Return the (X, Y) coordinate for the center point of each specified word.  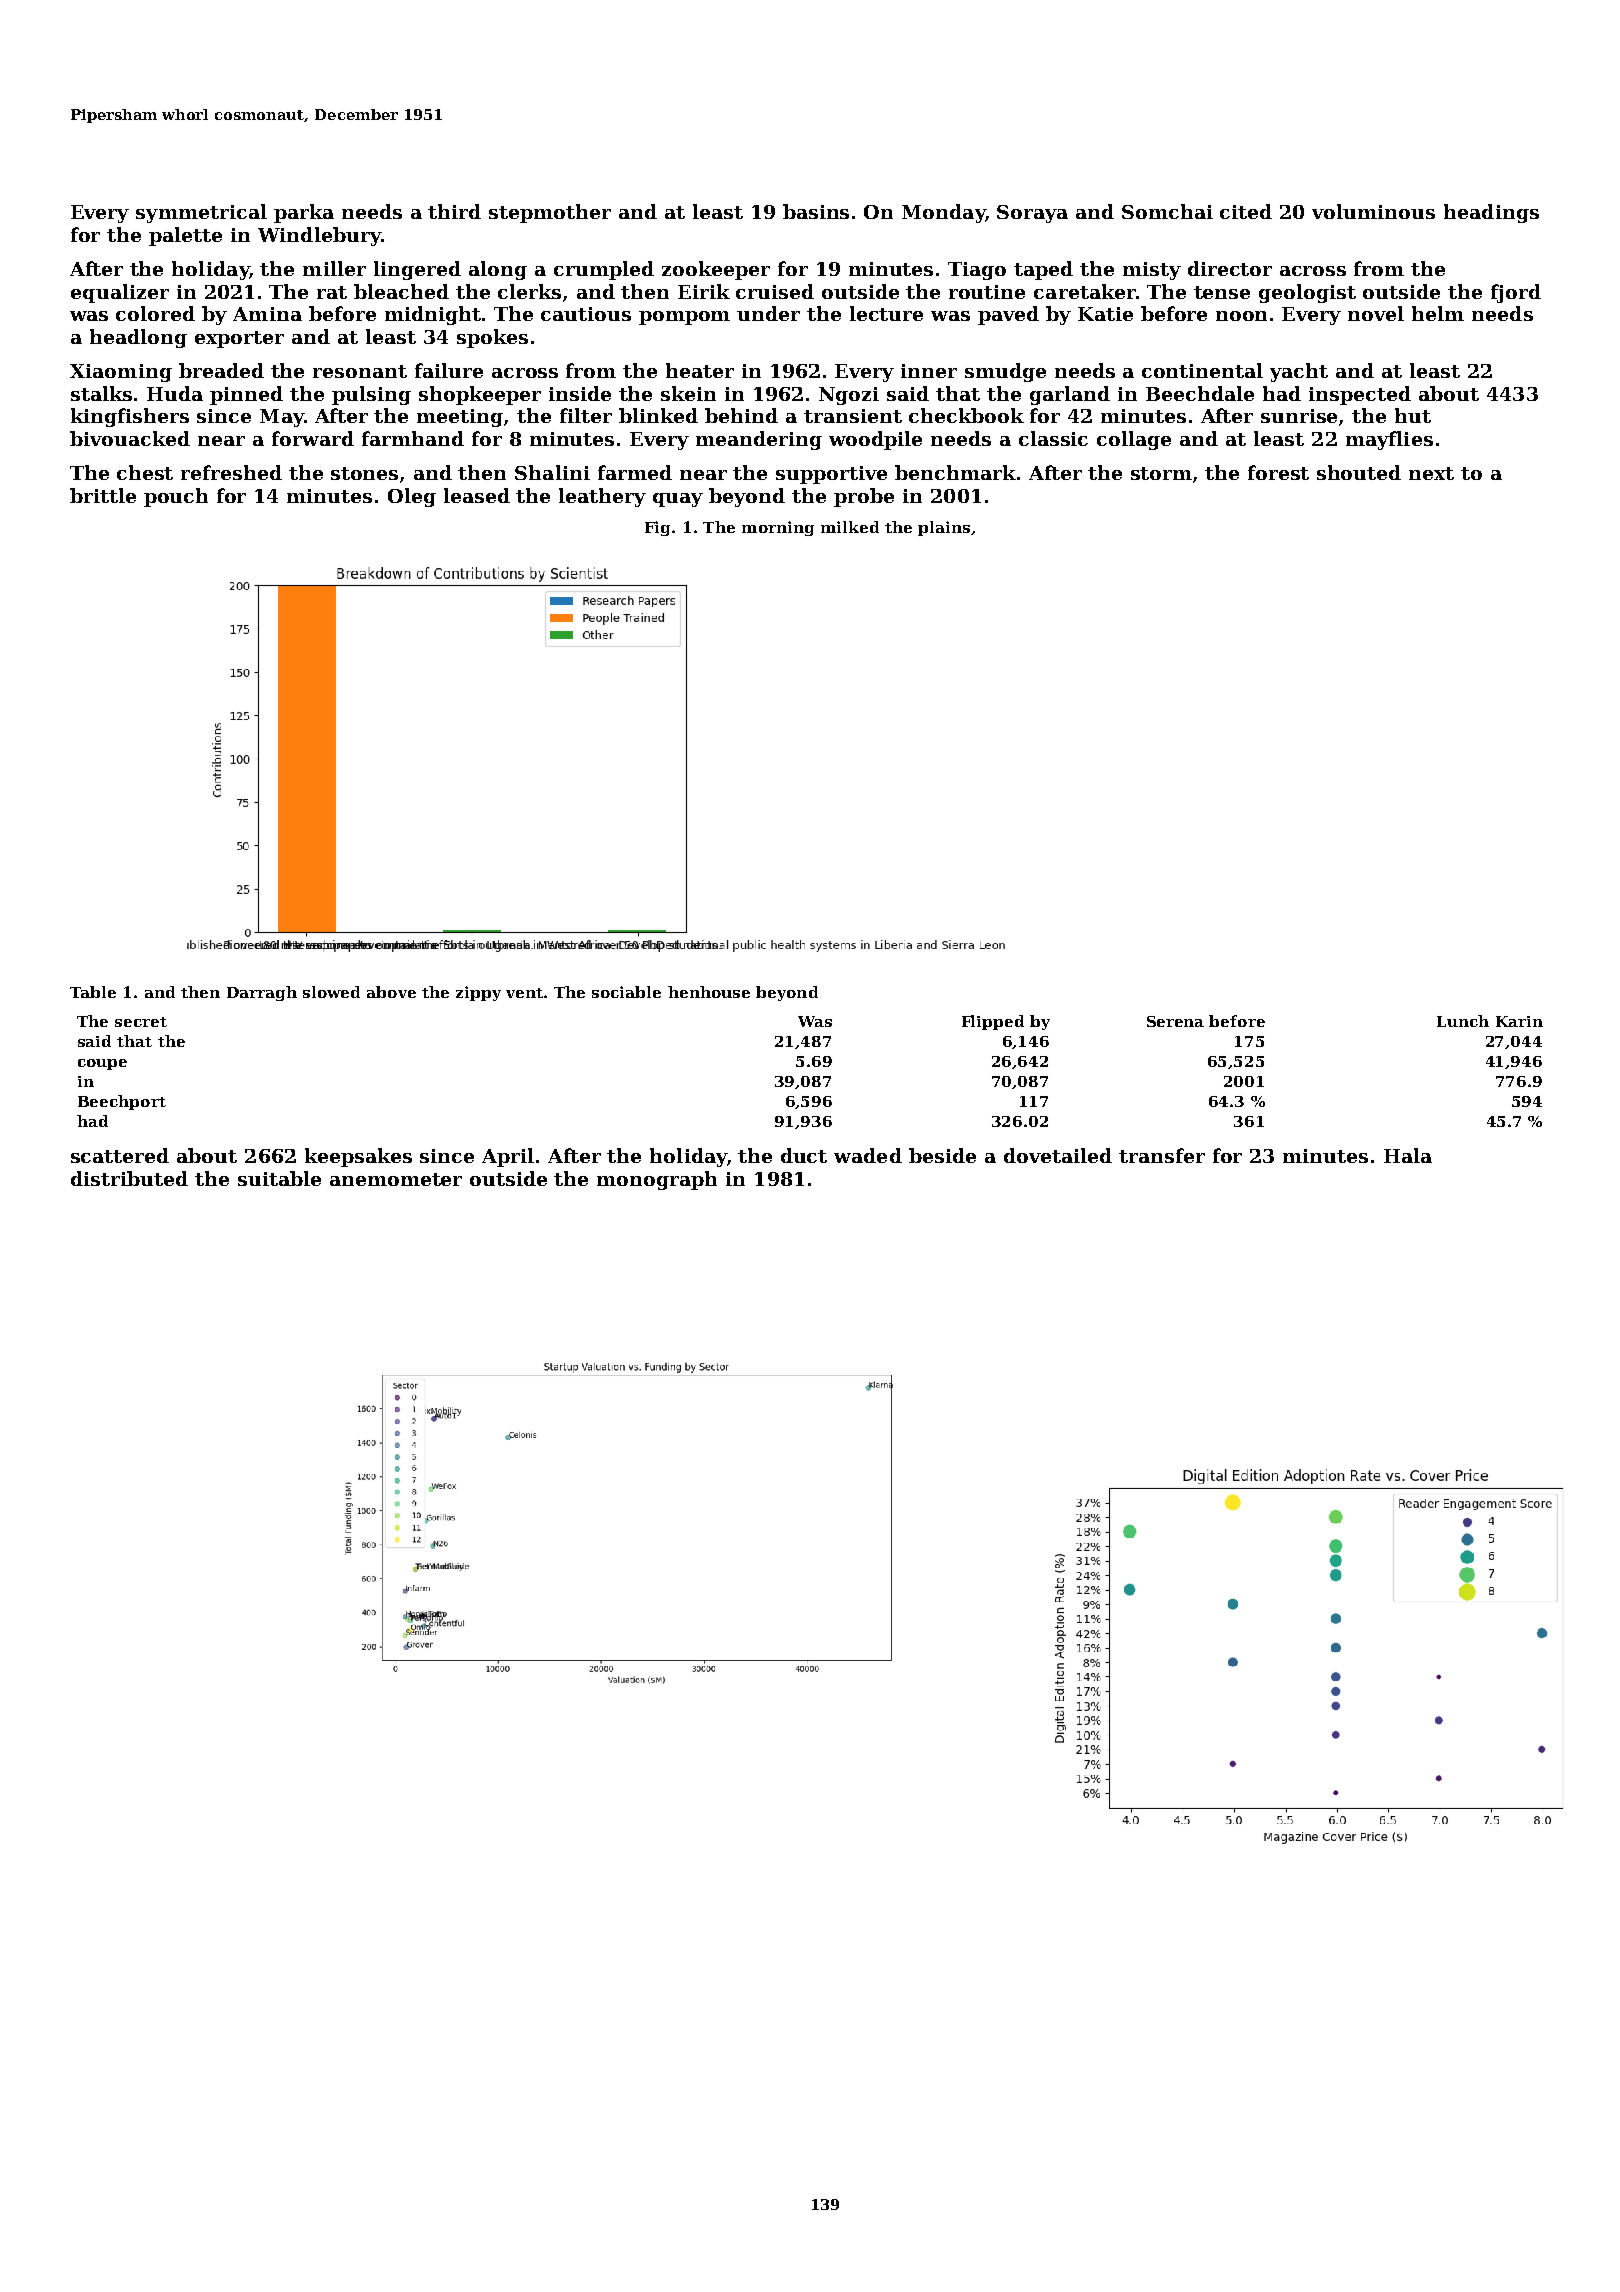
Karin (1519, 1021)
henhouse (709, 992)
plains (944, 528)
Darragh (262, 993)
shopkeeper (480, 395)
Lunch (1463, 1021)
